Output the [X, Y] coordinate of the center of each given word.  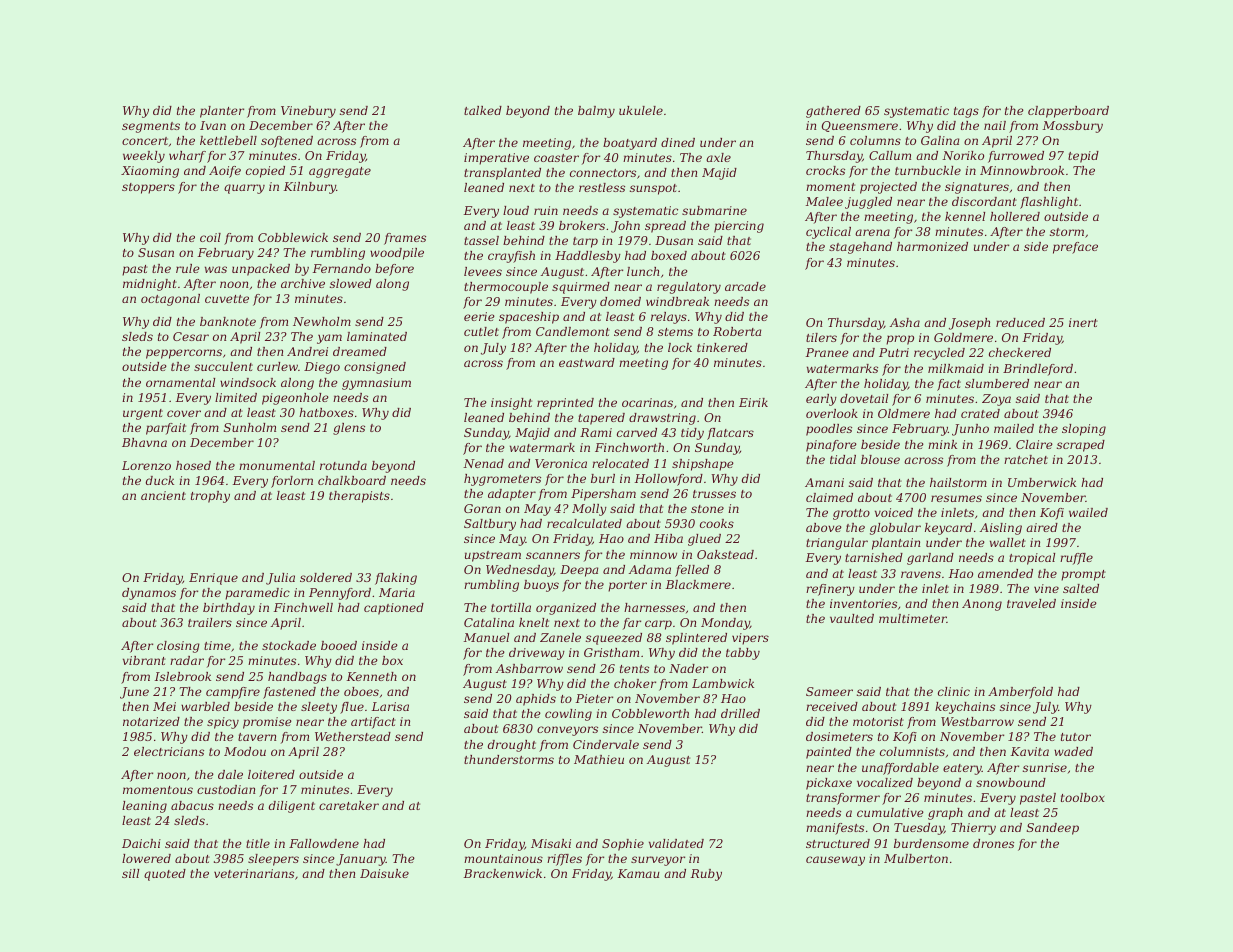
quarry [244, 189]
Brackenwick [503, 873]
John [625, 227]
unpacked [261, 270]
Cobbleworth [650, 713]
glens [349, 429]
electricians [169, 751]
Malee [824, 201]
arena [872, 232]
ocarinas [647, 402]
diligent [292, 807]
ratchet [1026, 459]
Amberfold [1020, 693]
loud [516, 210]
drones [993, 843]
